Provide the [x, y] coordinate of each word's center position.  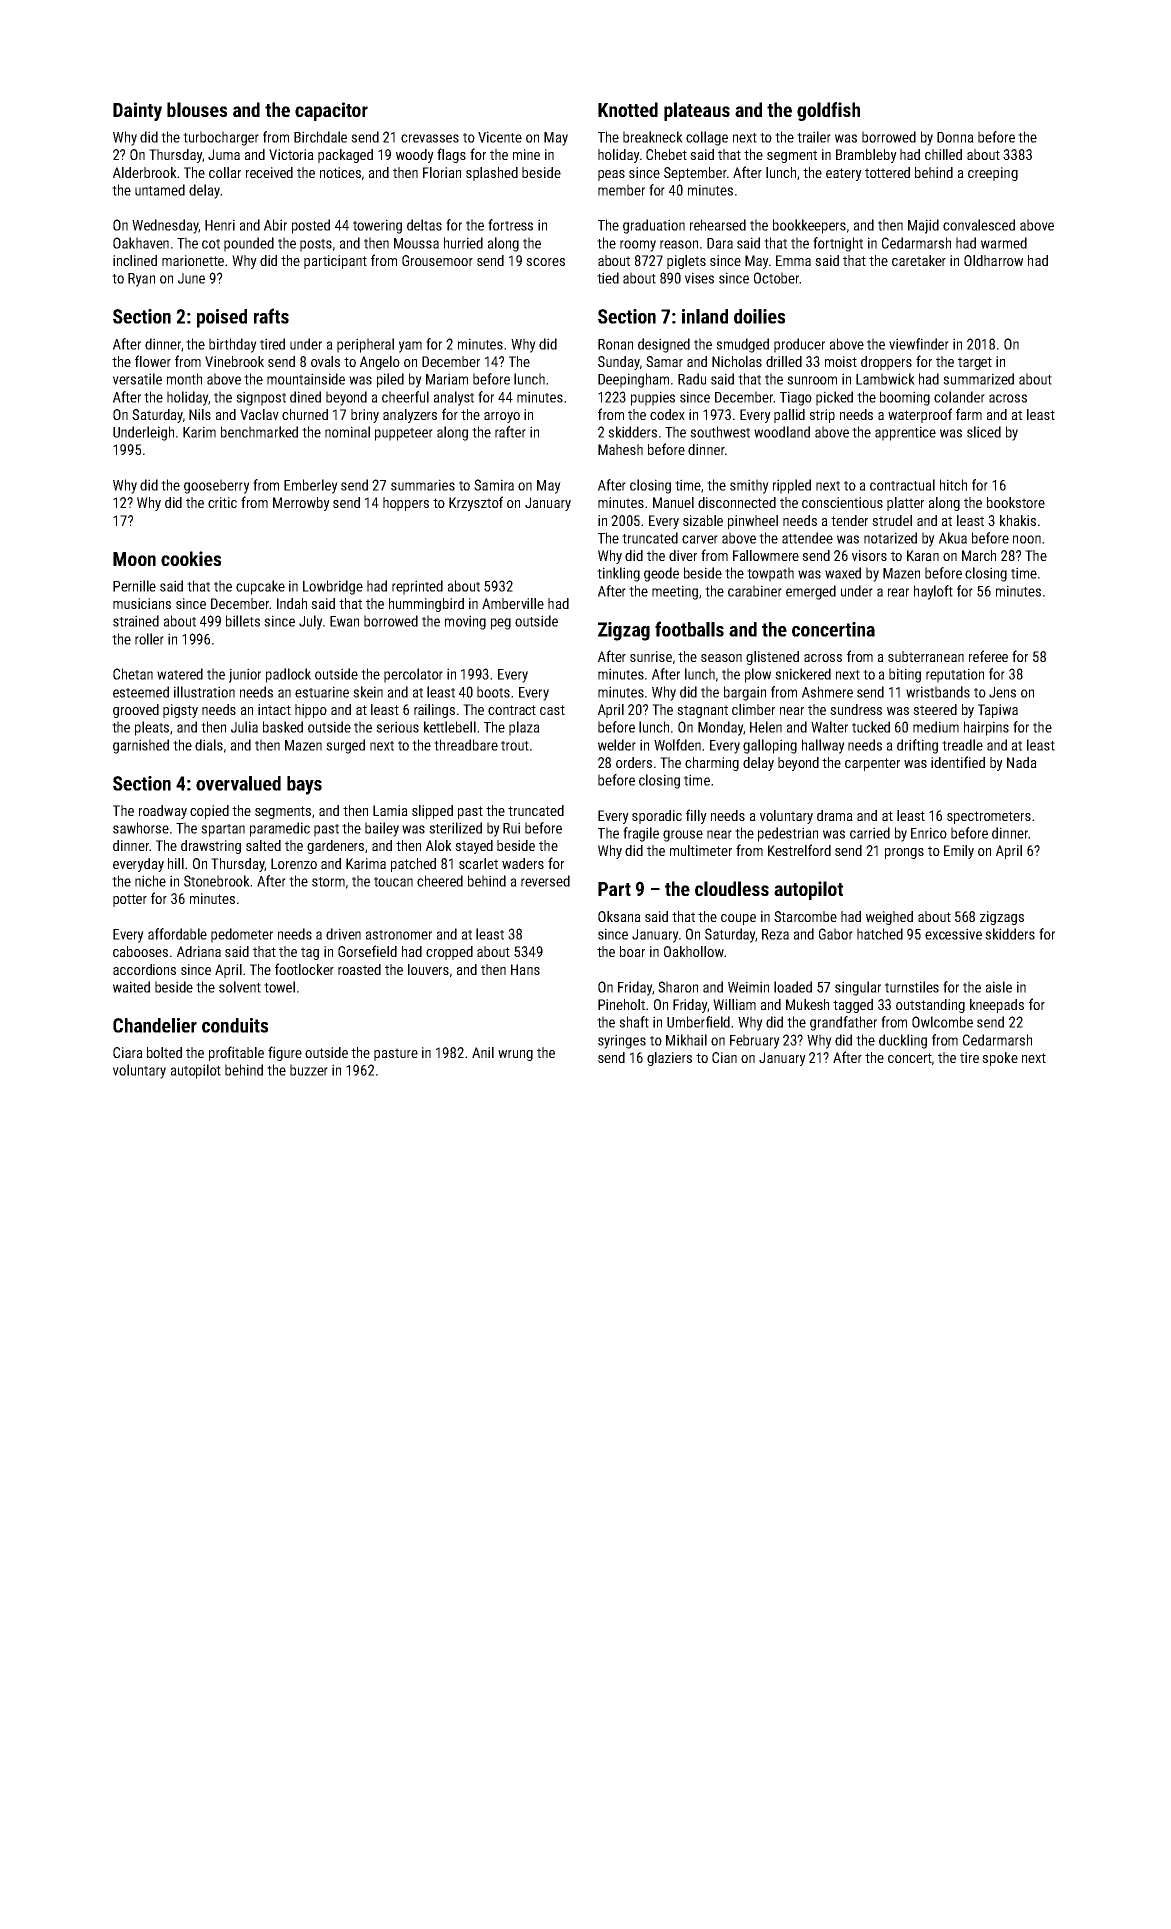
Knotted [628, 109]
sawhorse [141, 828]
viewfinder [919, 344]
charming [712, 764]
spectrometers [989, 817]
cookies [191, 558]
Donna [955, 137]
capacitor [331, 111]
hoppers [406, 504]
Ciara [128, 1052]
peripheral [365, 345]
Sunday [619, 363]
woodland [782, 432]
